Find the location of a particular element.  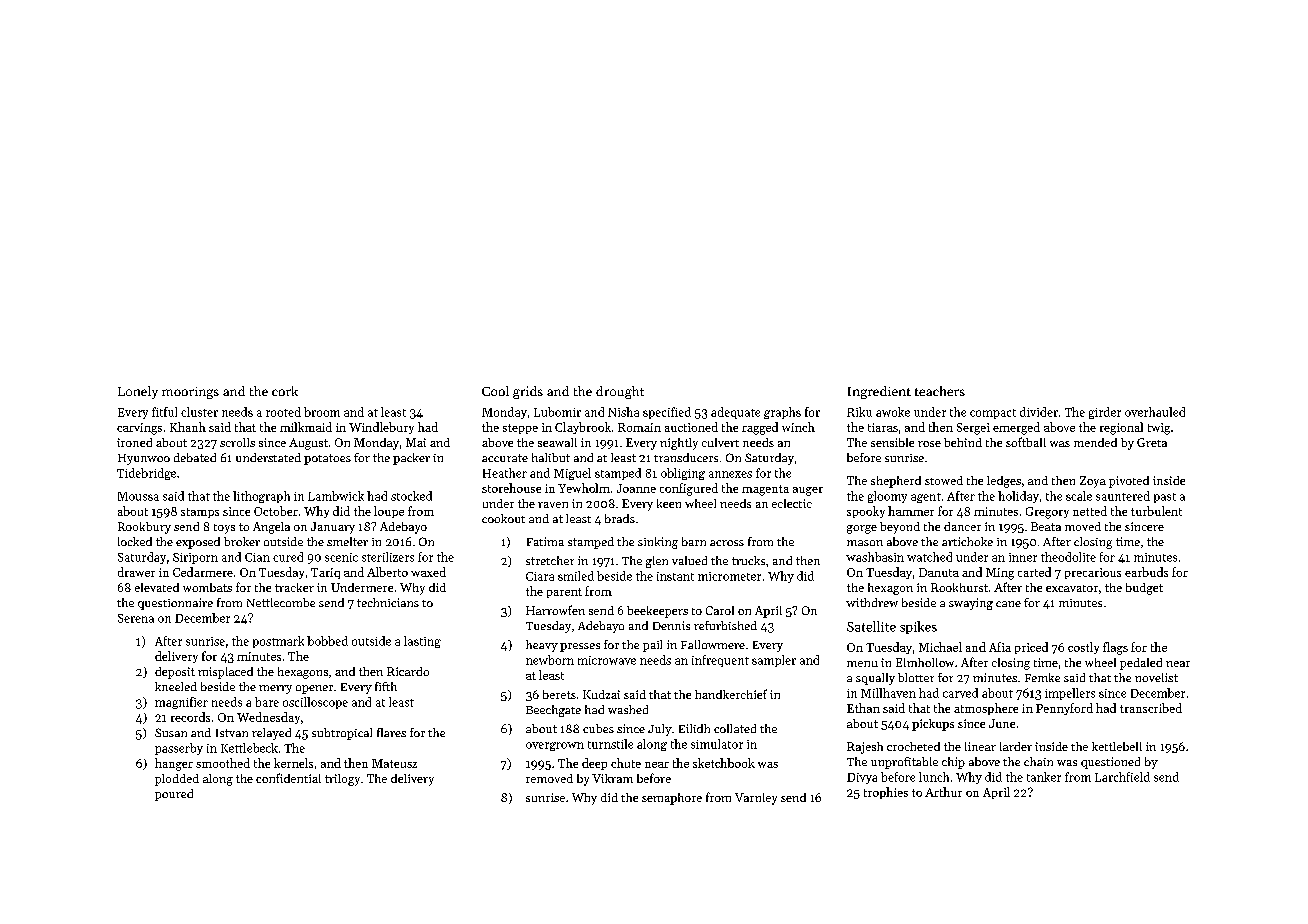

menu is located at coordinates (862, 664).
